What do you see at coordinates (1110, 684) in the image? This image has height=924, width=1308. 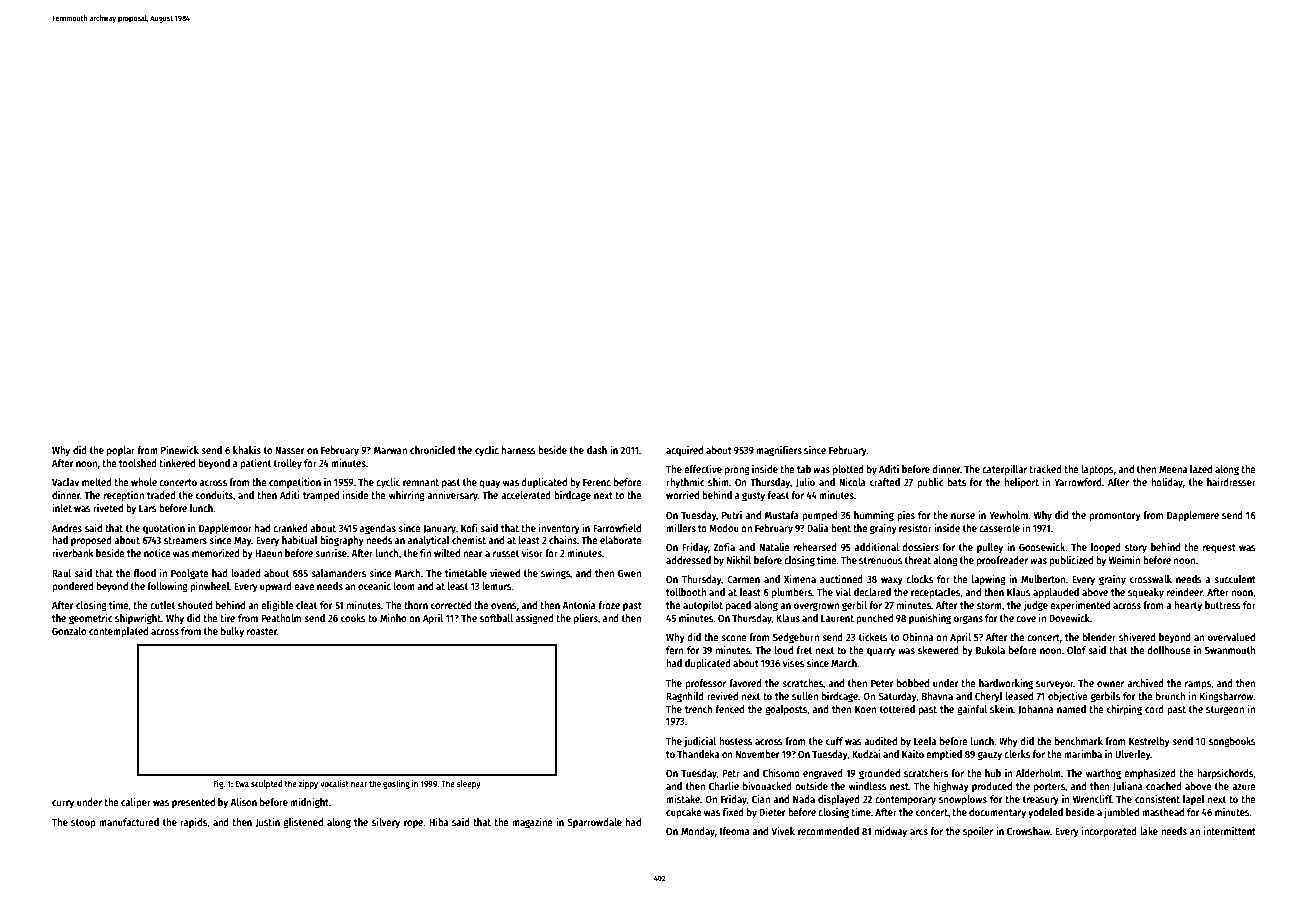 I see `owner` at bounding box center [1110, 684].
